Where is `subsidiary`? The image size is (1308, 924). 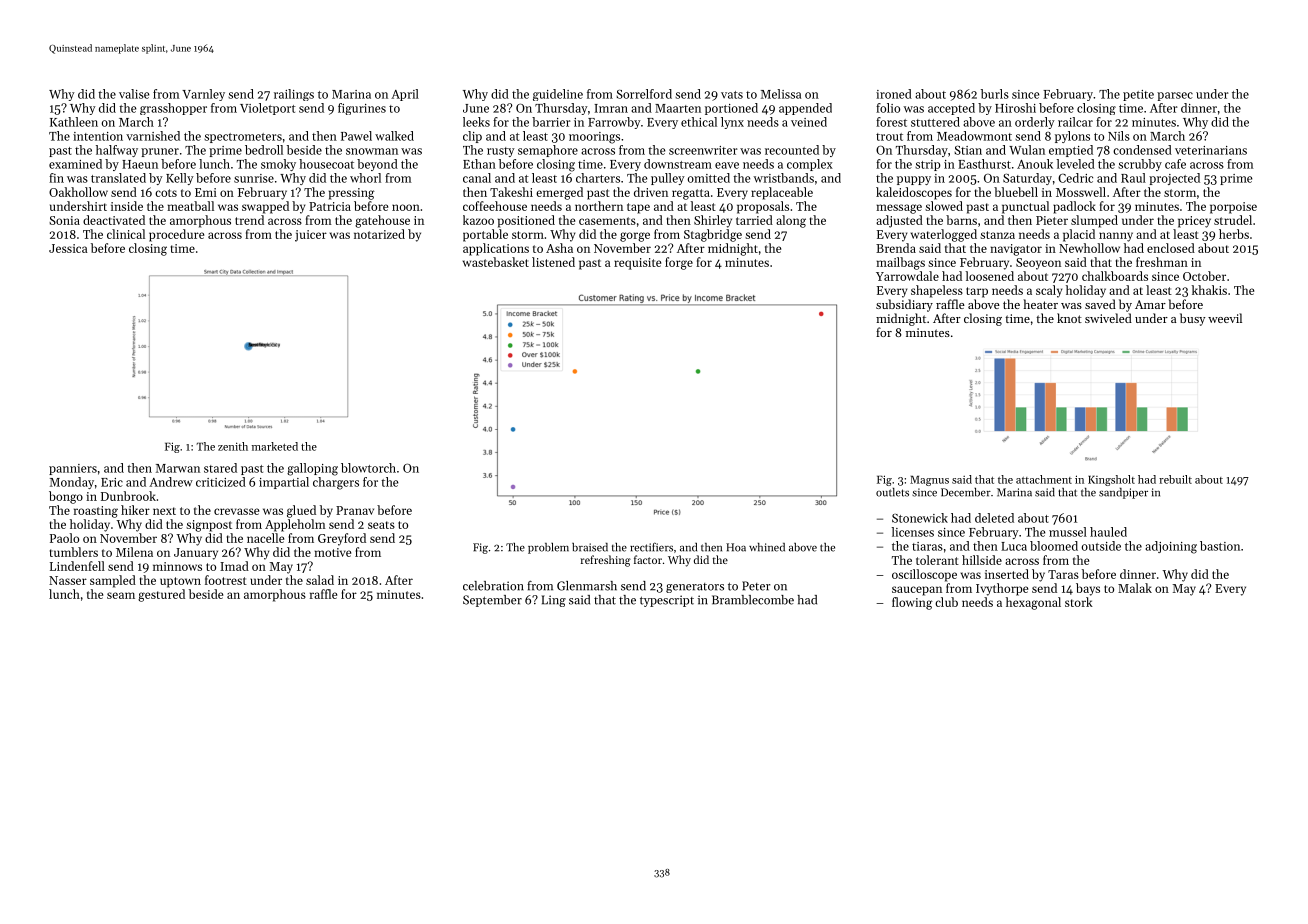 subsidiary is located at coordinates (904, 305).
